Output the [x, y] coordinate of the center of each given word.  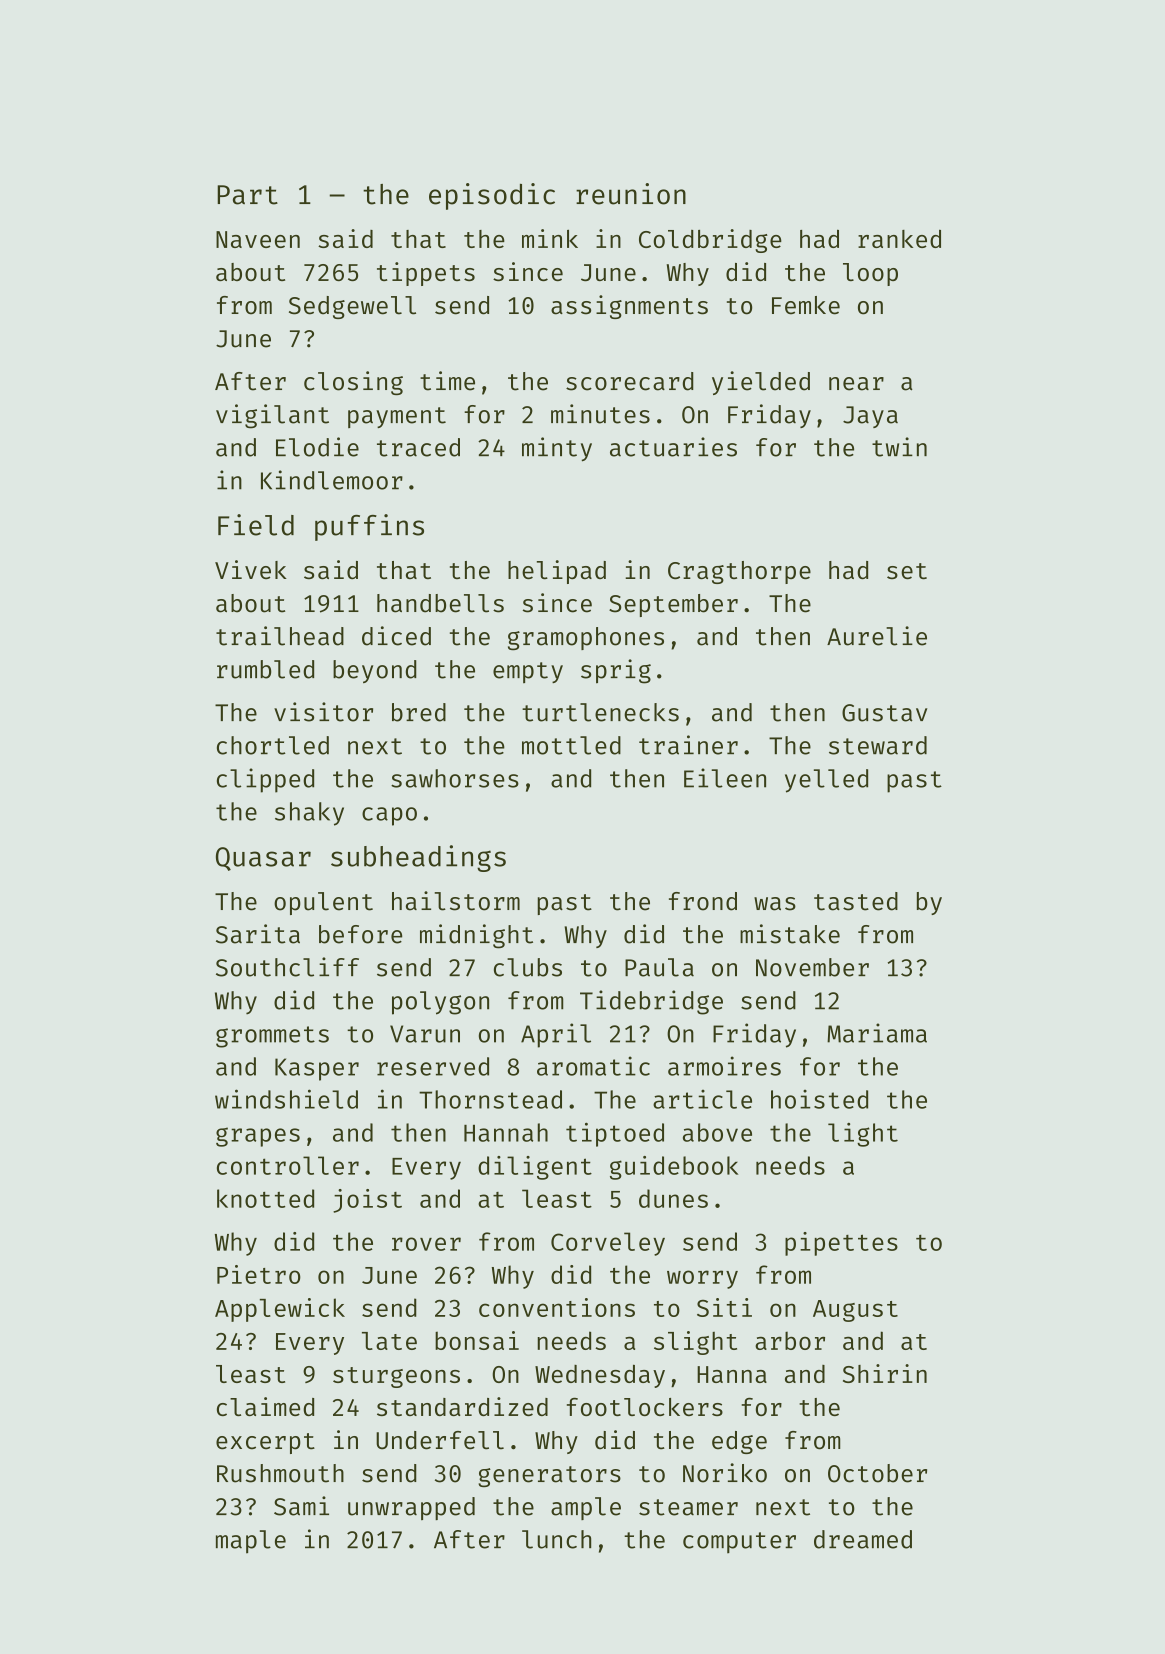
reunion [631, 194]
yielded [761, 383]
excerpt [265, 1443]
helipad [557, 572]
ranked [899, 239]
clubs [528, 967]
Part [247, 195]
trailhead [280, 636]
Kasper [317, 1069]
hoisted [819, 1099]
